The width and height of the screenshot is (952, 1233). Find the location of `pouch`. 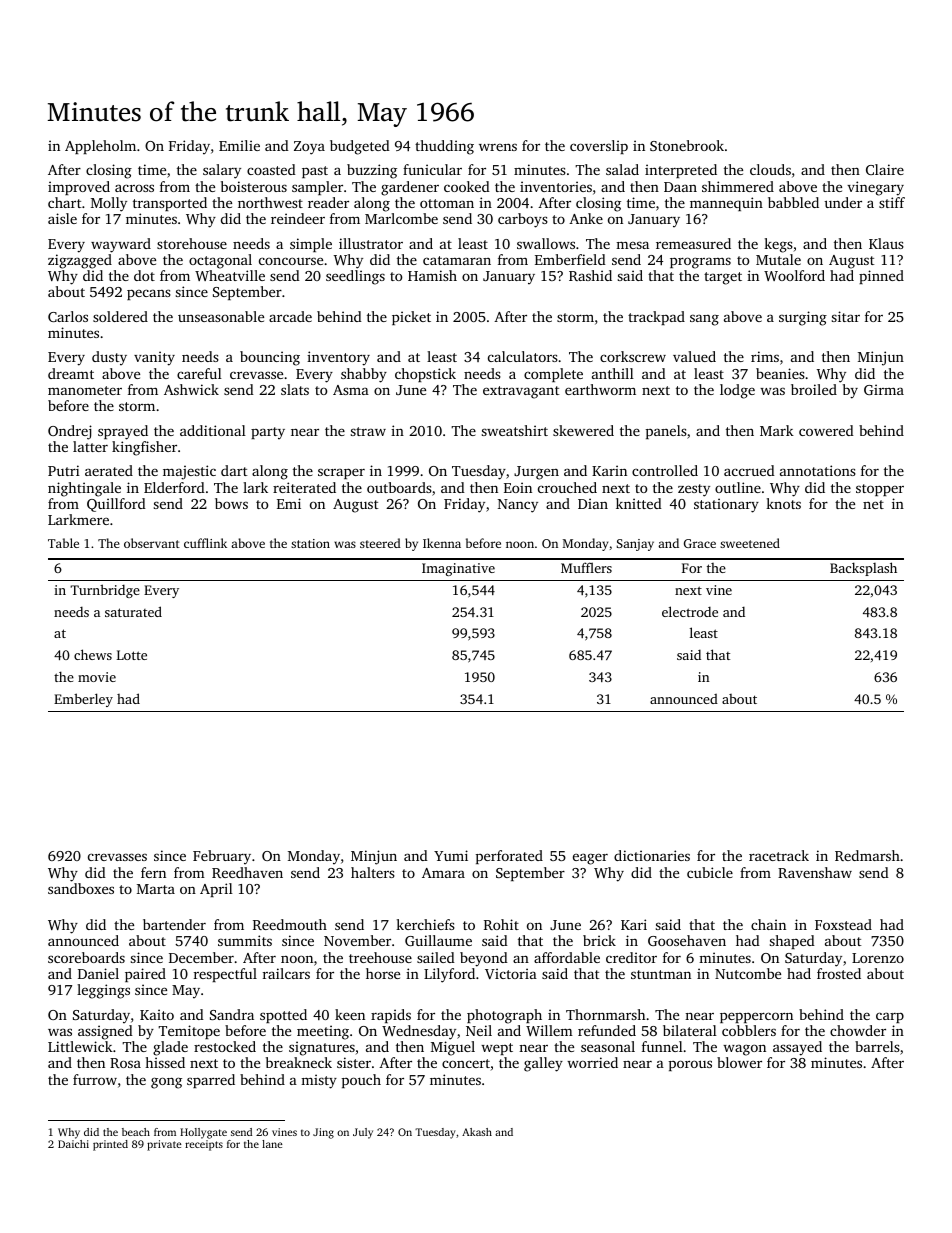

pouch is located at coordinates (361, 1081).
